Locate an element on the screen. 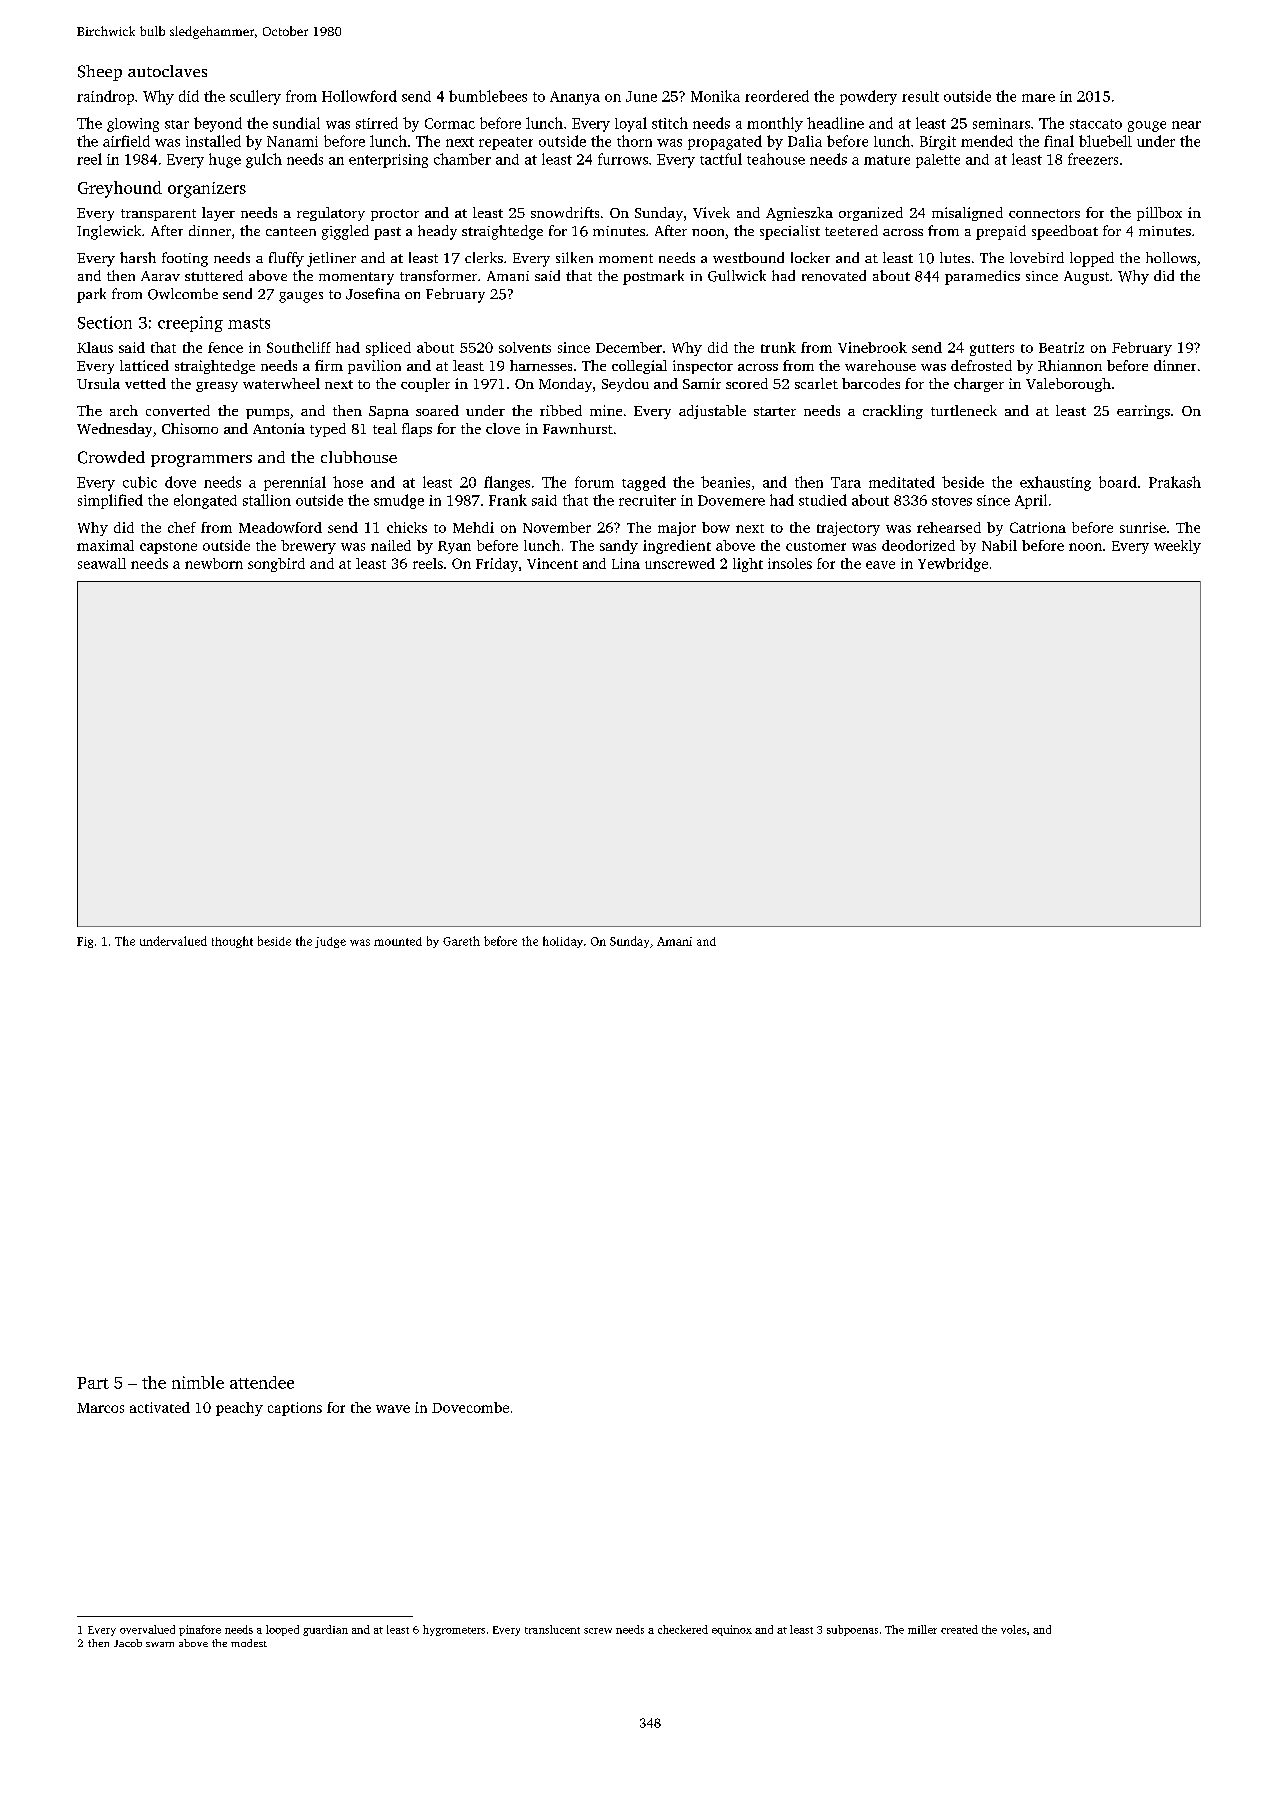 The width and height of the screenshot is (1278, 1808). holiday is located at coordinates (563, 942).
